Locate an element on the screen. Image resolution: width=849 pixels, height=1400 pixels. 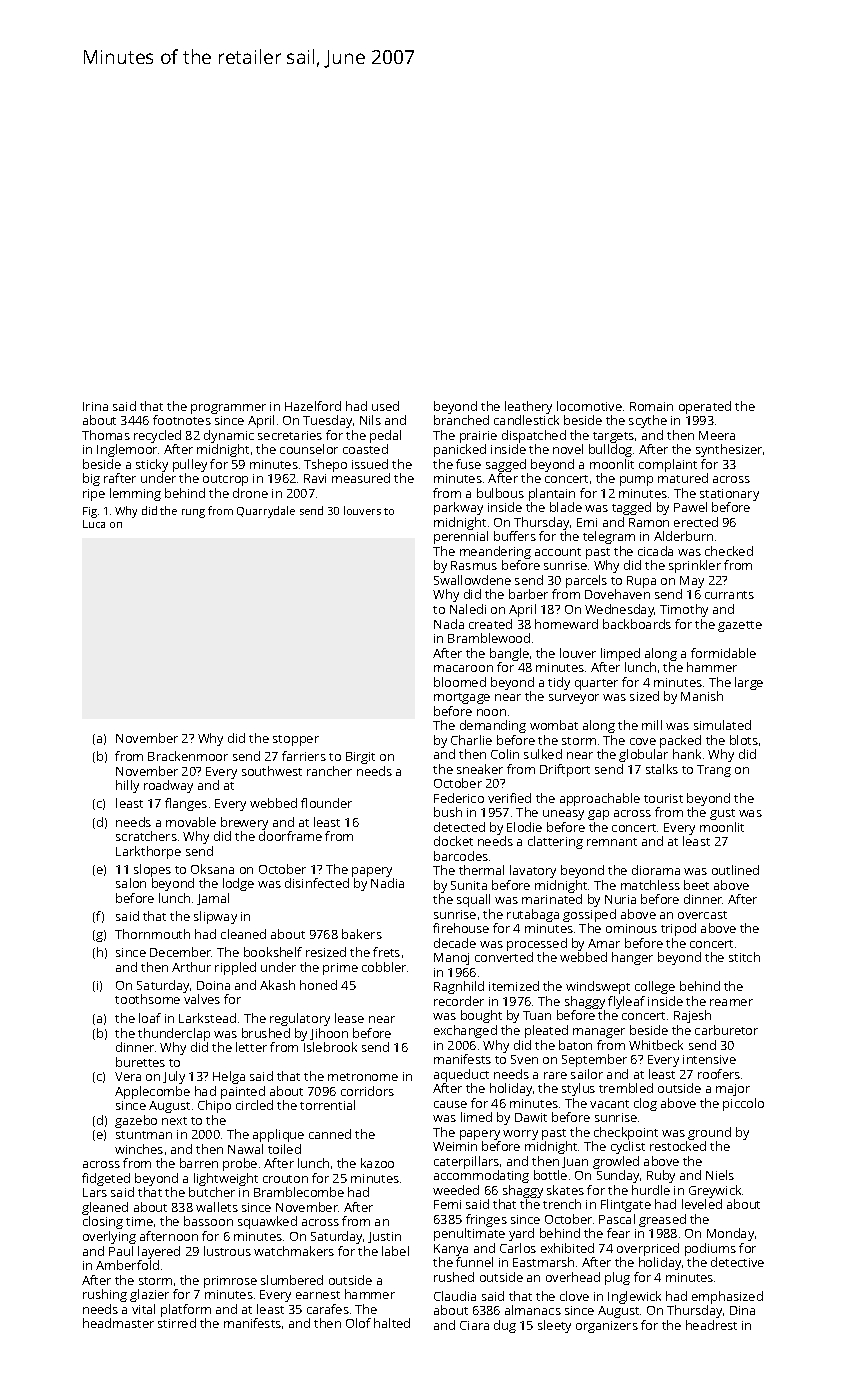
halted is located at coordinates (392, 1323).
